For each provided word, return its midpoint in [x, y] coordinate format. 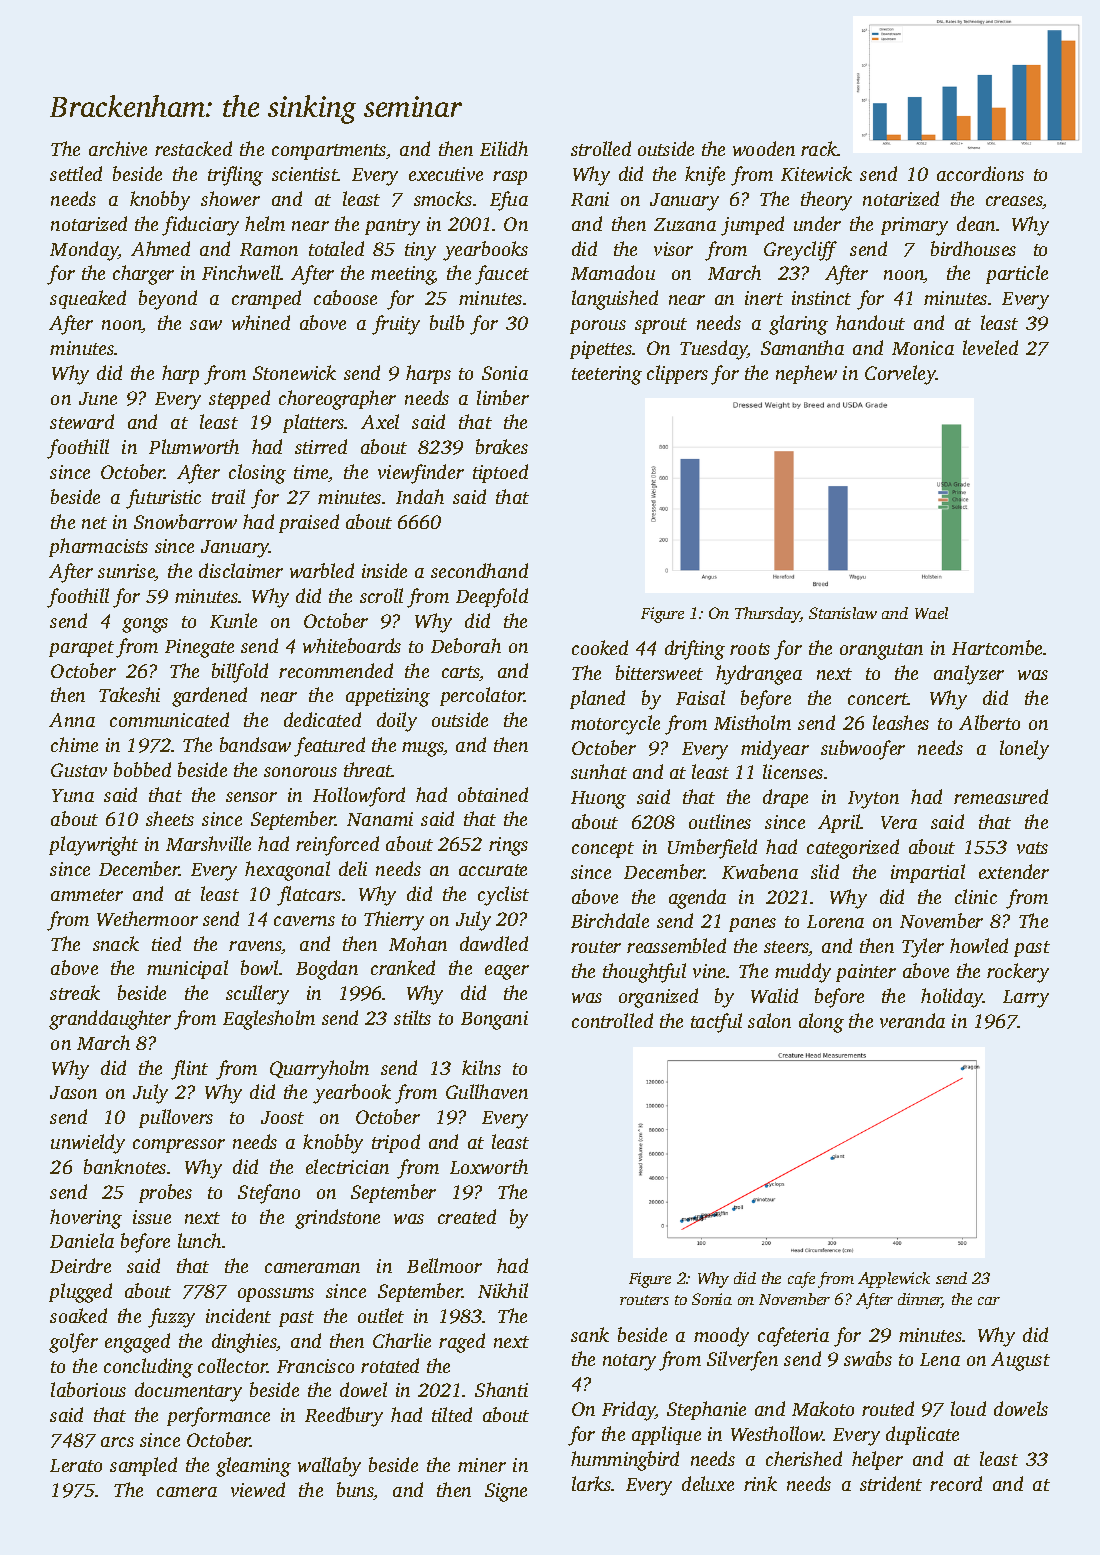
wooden [764, 148]
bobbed [142, 769]
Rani [590, 199]
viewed [258, 1489]
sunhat [599, 771]
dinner [920, 1300]
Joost [282, 1117]
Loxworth [489, 1166]
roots [750, 649]
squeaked [88, 299]
